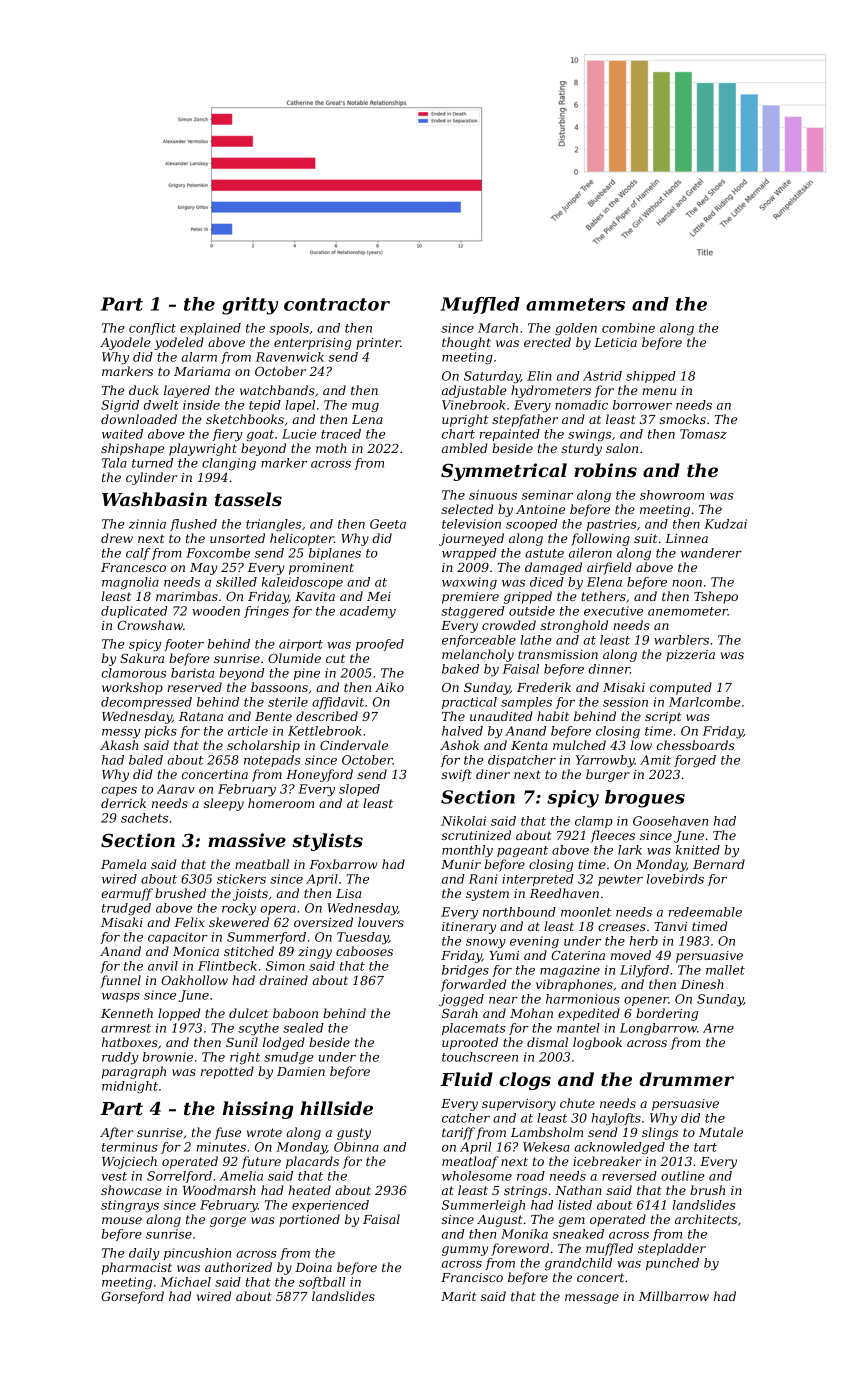 The width and height of the page is (849, 1400). I want to click on combine, so click(628, 328).
